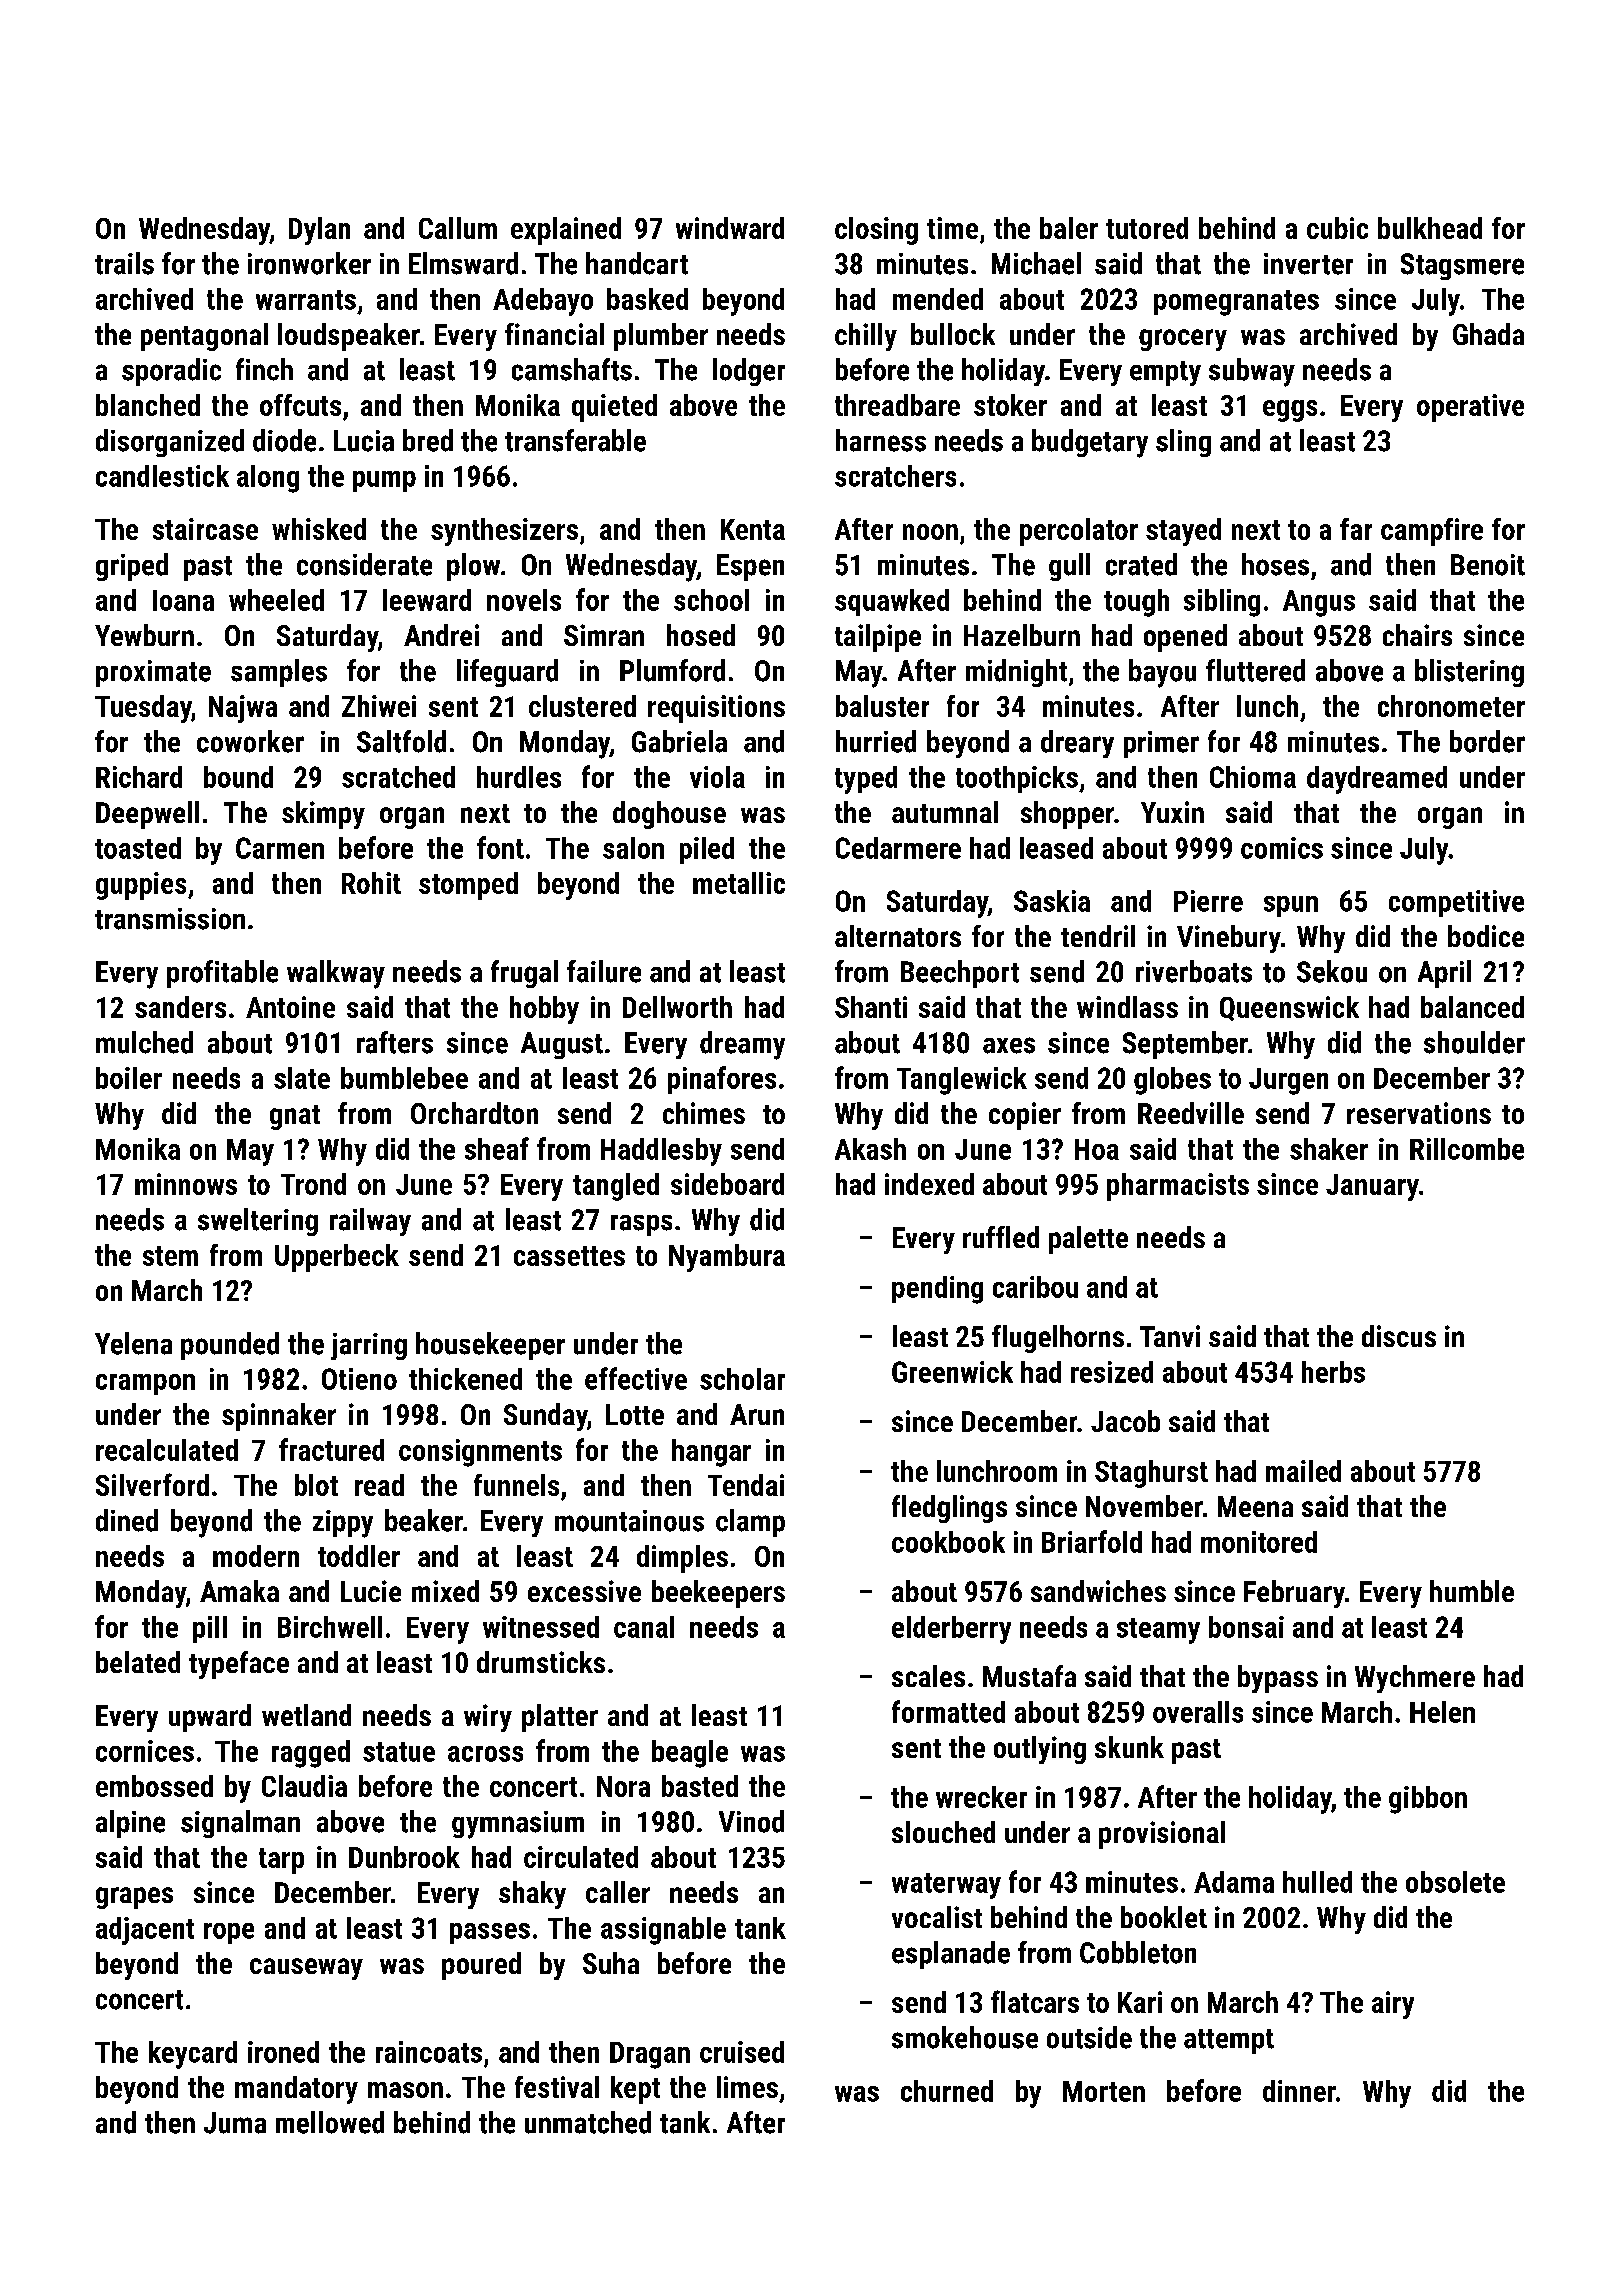 The width and height of the screenshot is (1620, 2292). What do you see at coordinates (878, 638) in the screenshot?
I see `tailpipe` at bounding box center [878, 638].
